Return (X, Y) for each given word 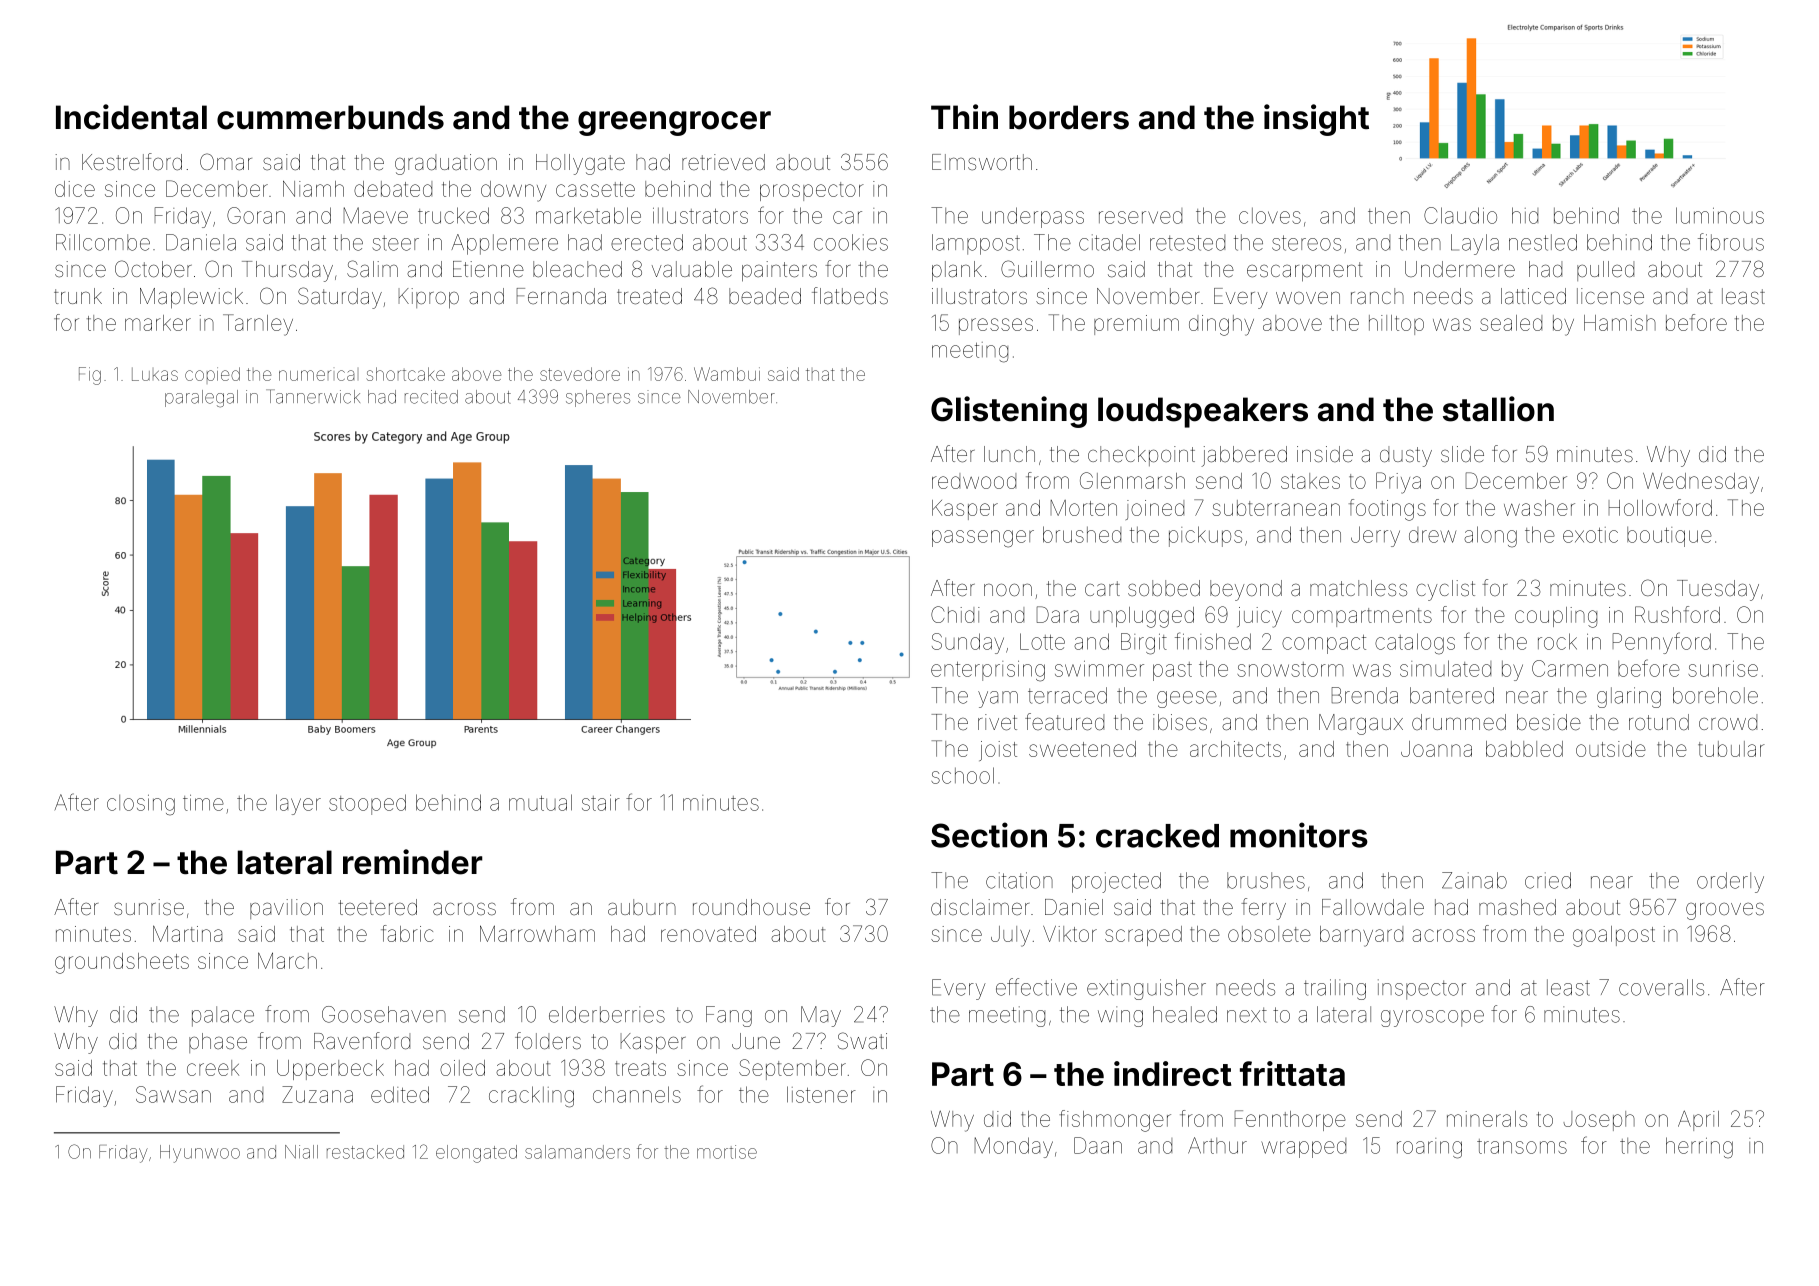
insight (1316, 120)
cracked (1157, 836)
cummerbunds (330, 117)
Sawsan (173, 1094)
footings (1387, 510)
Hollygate (580, 164)
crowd (1728, 722)
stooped (367, 804)
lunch (1009, 454)
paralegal (201, 399)
